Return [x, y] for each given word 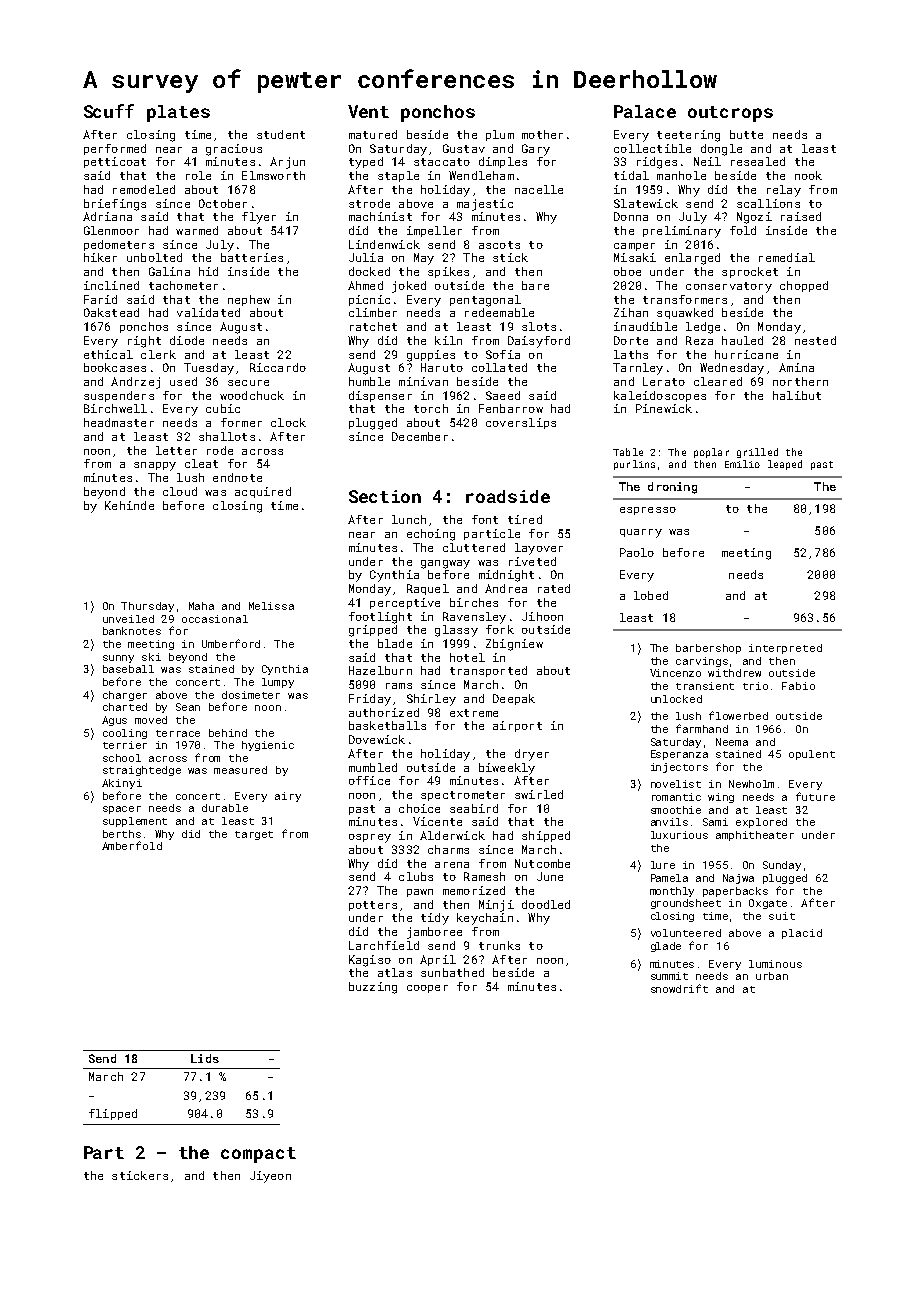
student [281, 134]
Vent [368, 111]
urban [772, 976]
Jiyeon [270, 1177]
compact [258, 1155]
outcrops [730, 114]
